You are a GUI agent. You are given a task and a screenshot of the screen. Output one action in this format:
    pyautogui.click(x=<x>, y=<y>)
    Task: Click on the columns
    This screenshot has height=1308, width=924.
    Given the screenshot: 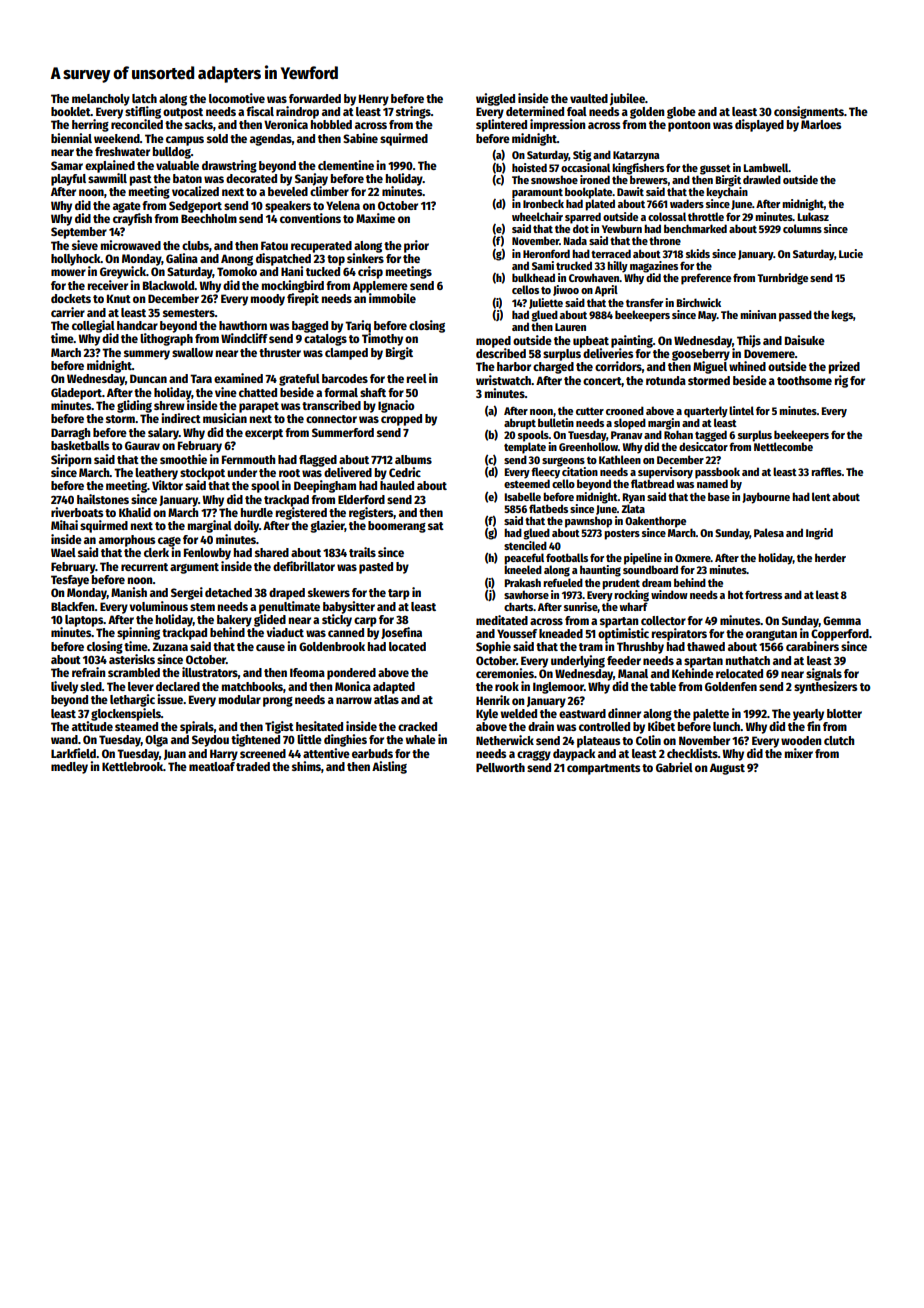 What is the action you would take?
    pyautogui.click(x=802, y=228)
